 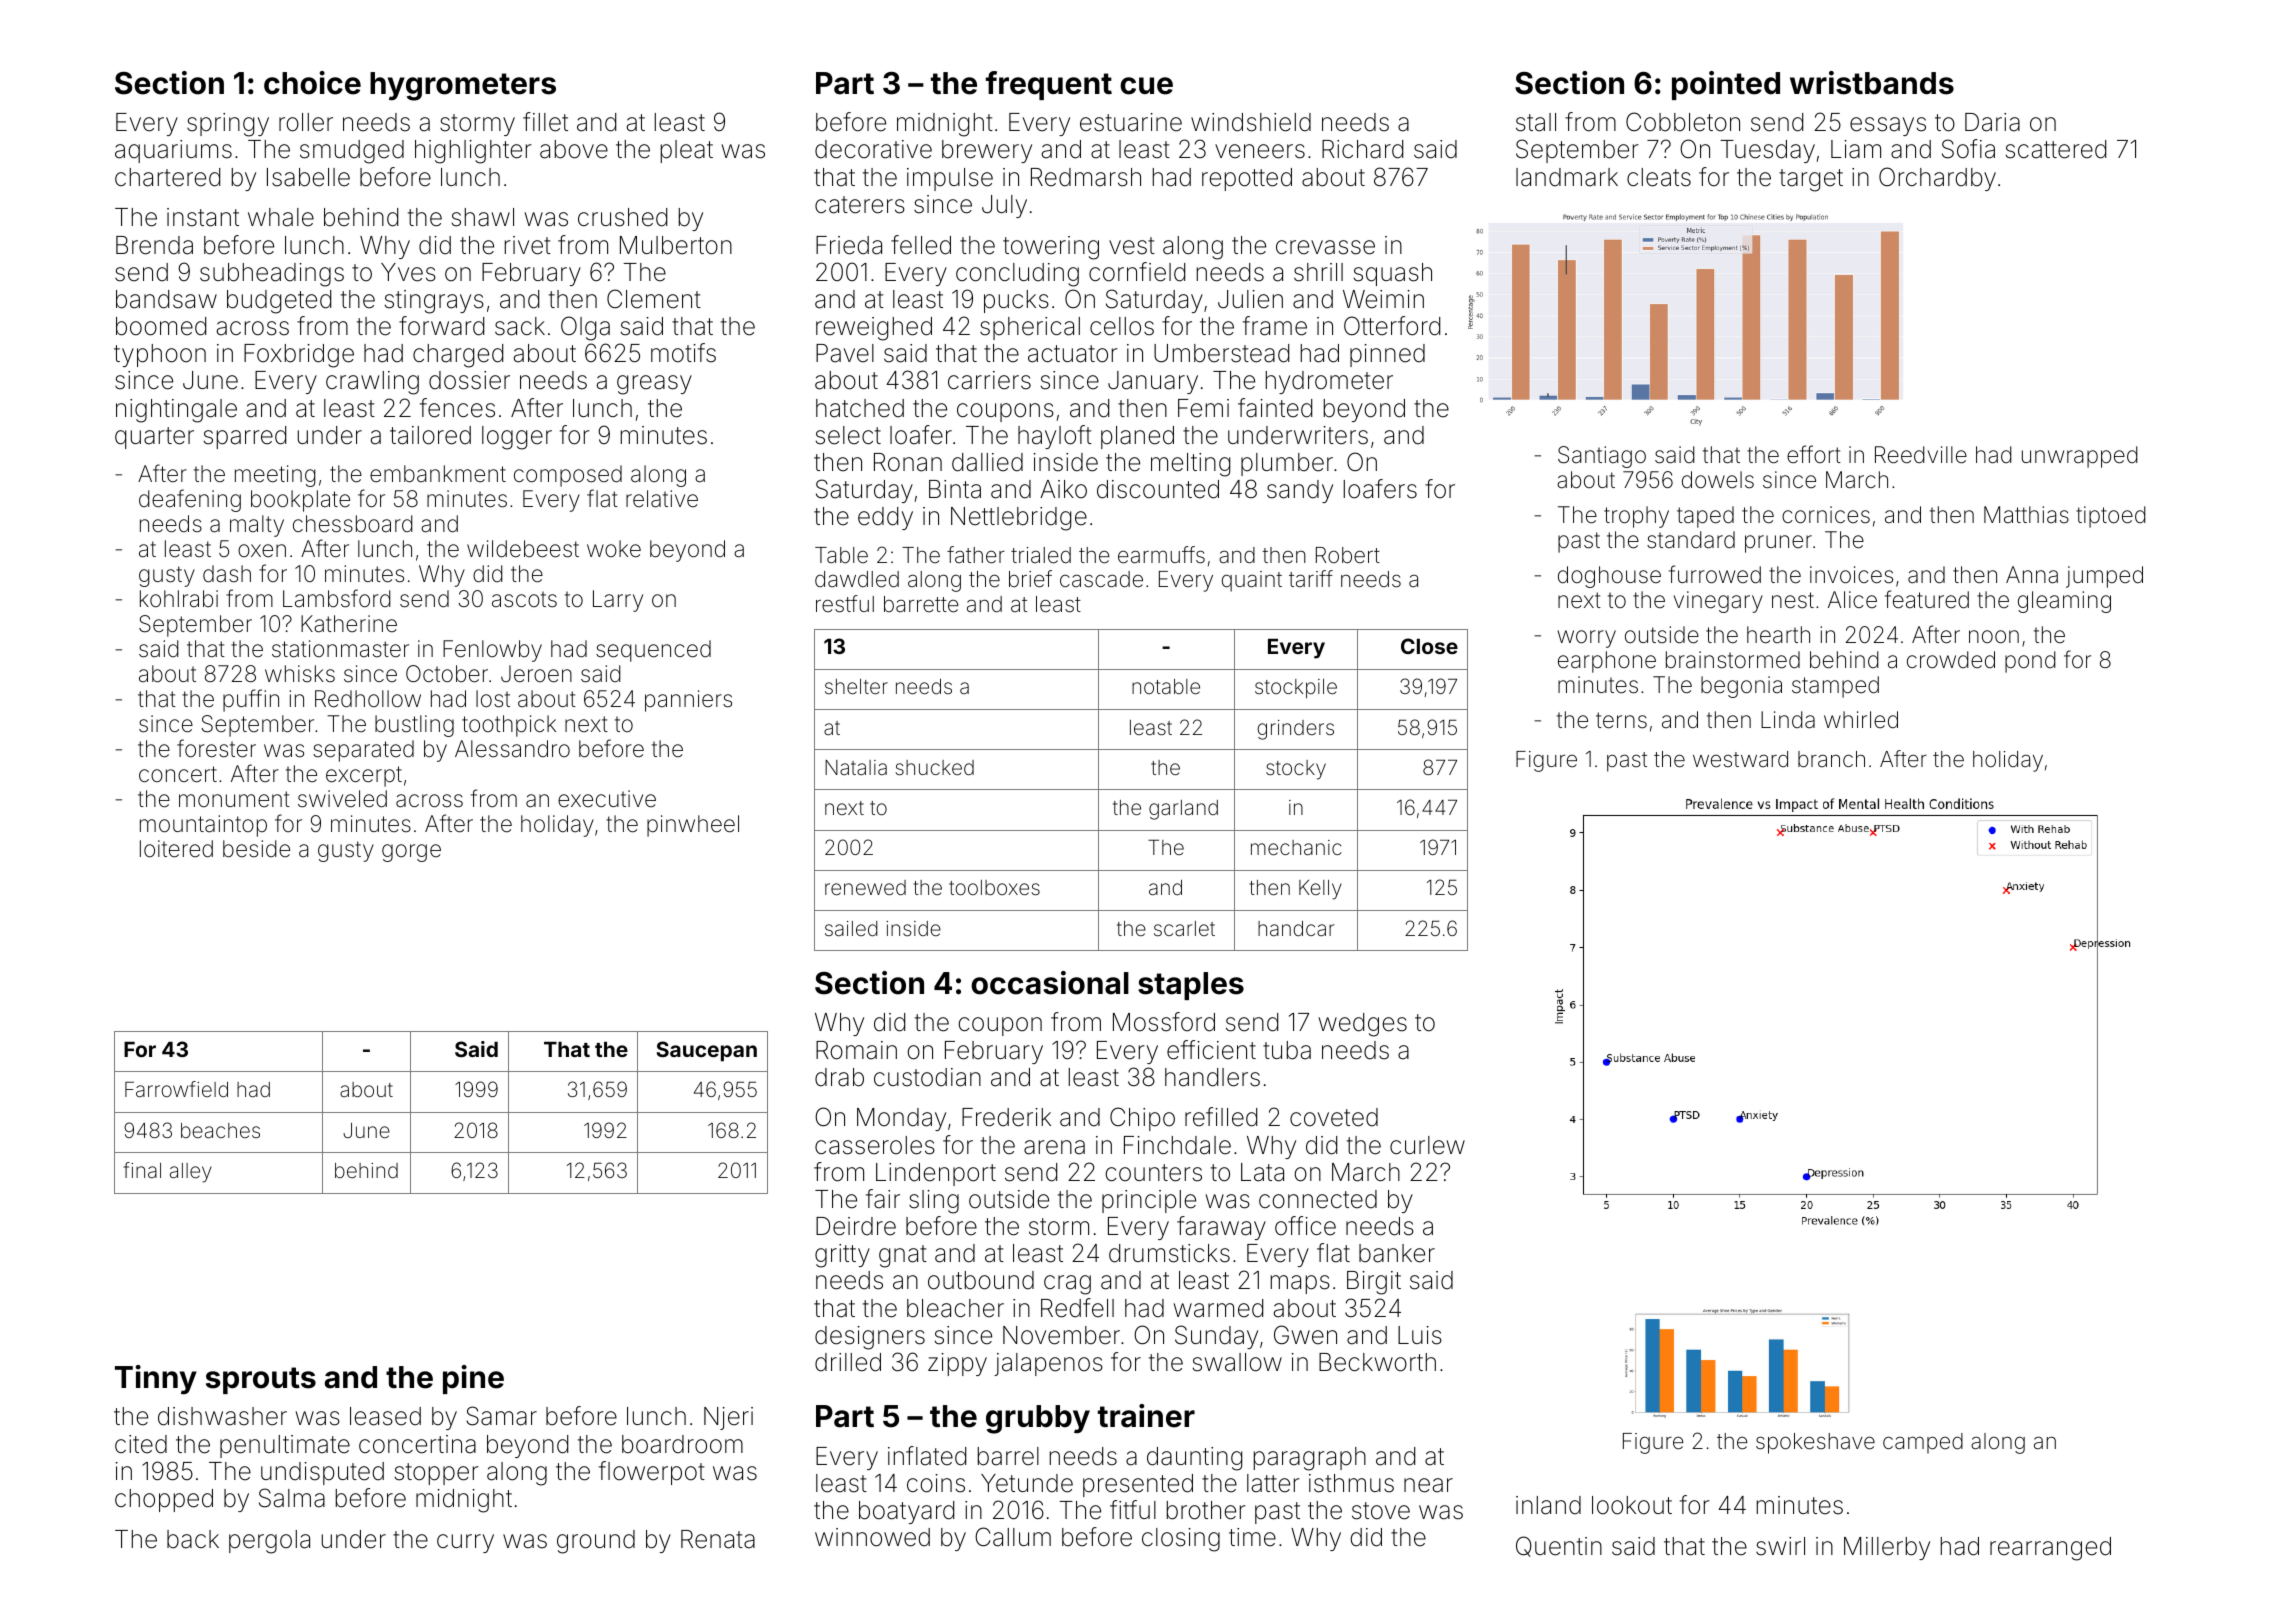 I want to click on Gwen, so click(x=1305, y=1335).
